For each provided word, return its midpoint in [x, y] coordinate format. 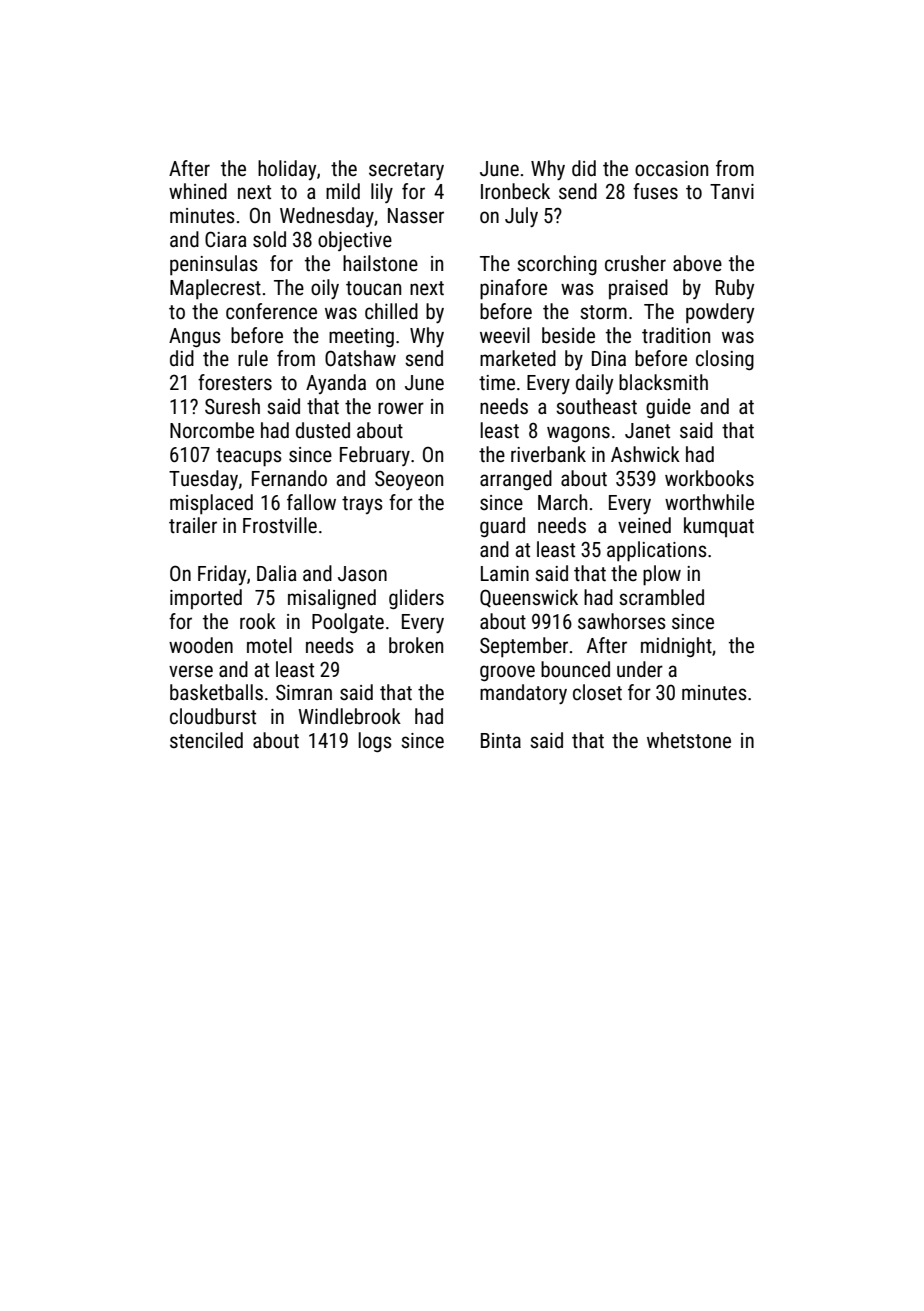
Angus [194, 337]
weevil [505, 335]
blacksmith [663, 382]
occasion [671, 169]
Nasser [416, 216]
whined [198, 191]
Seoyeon [409, 480]
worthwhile [709, 502]
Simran [304, 692]
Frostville [280, 525]
